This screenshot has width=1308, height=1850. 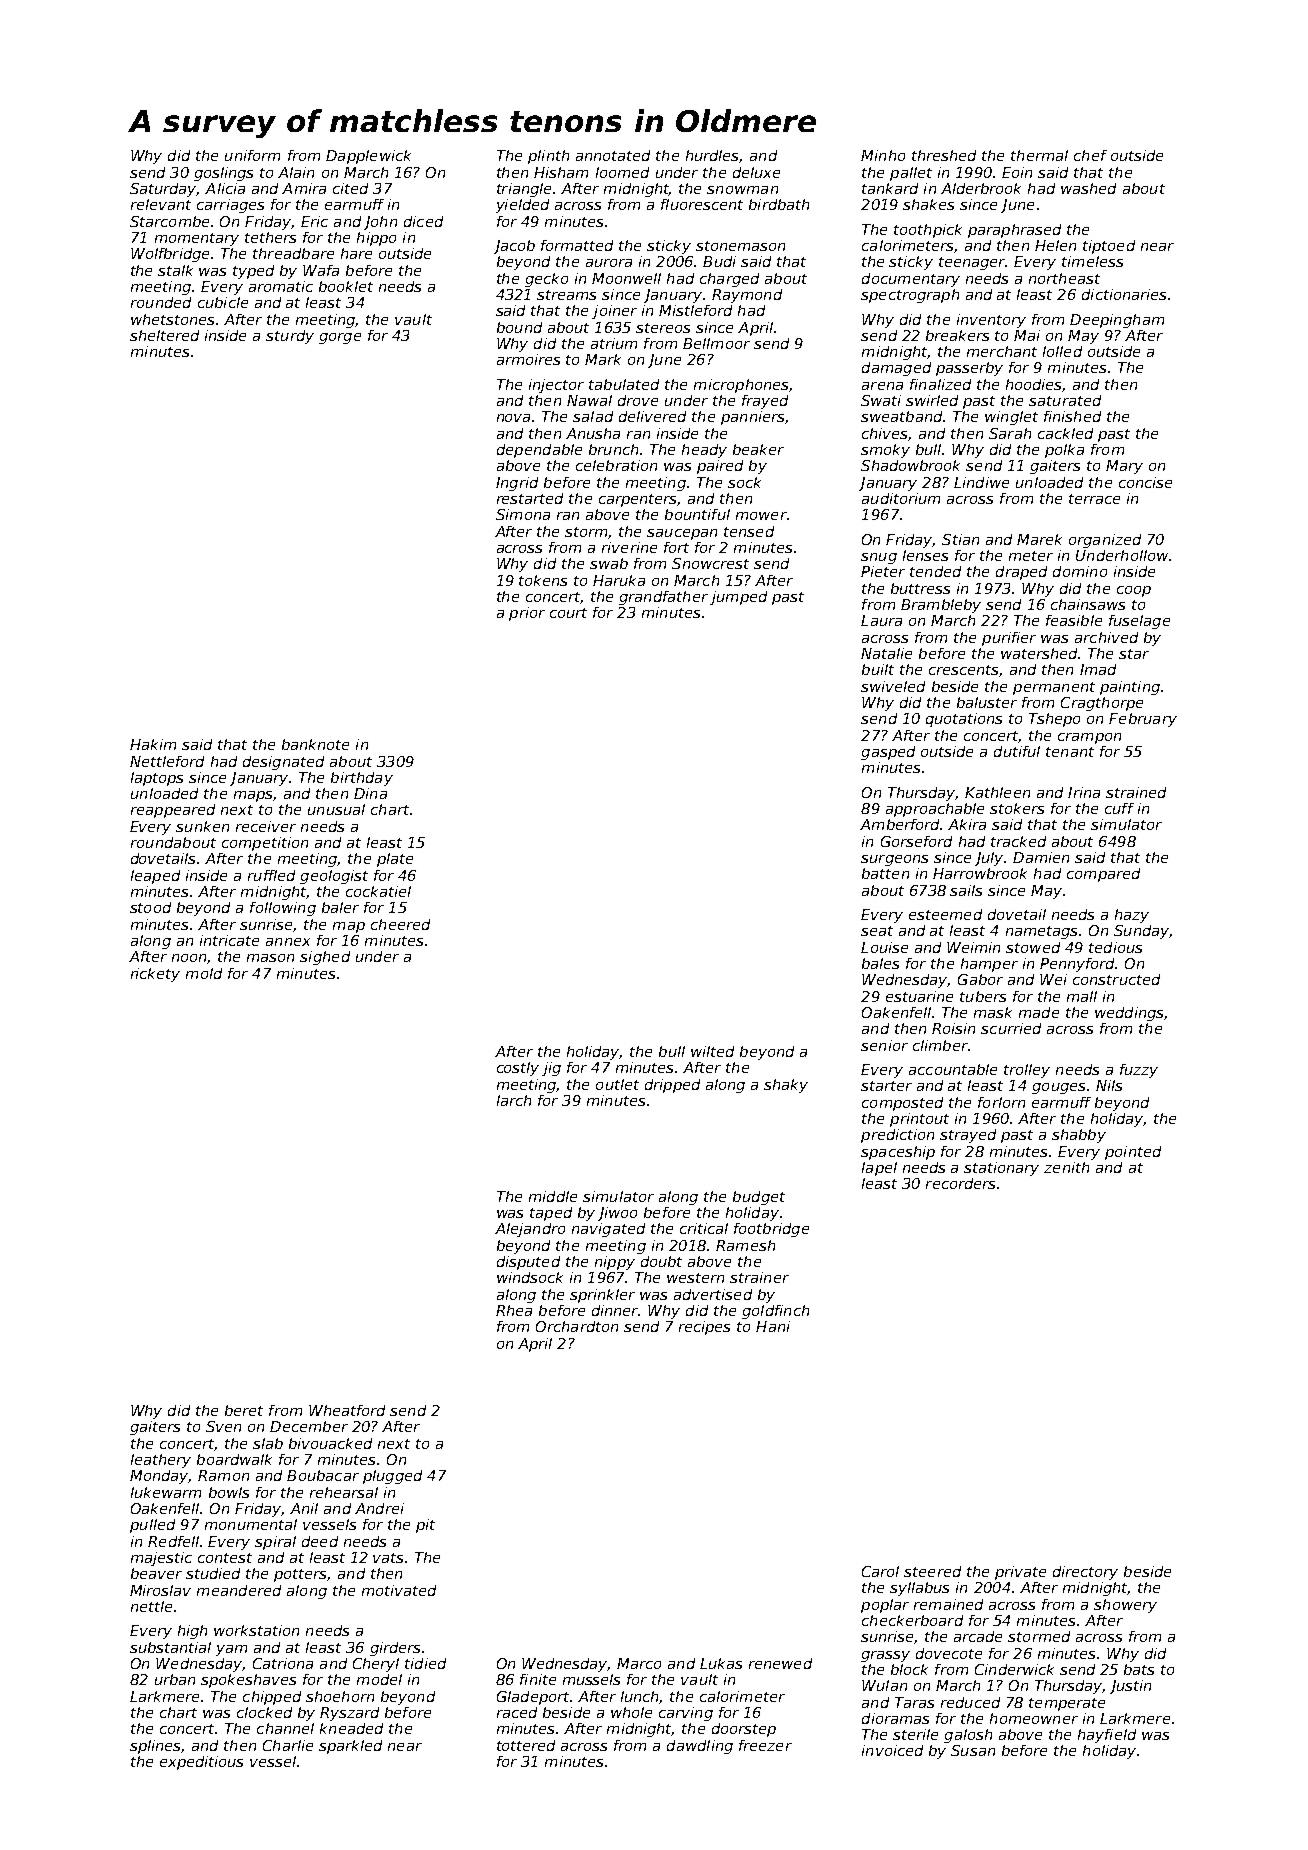 What do you see at coordinates (613, 155) in the screenshot?
I see `annotated` at bounding box center [613, 155].
